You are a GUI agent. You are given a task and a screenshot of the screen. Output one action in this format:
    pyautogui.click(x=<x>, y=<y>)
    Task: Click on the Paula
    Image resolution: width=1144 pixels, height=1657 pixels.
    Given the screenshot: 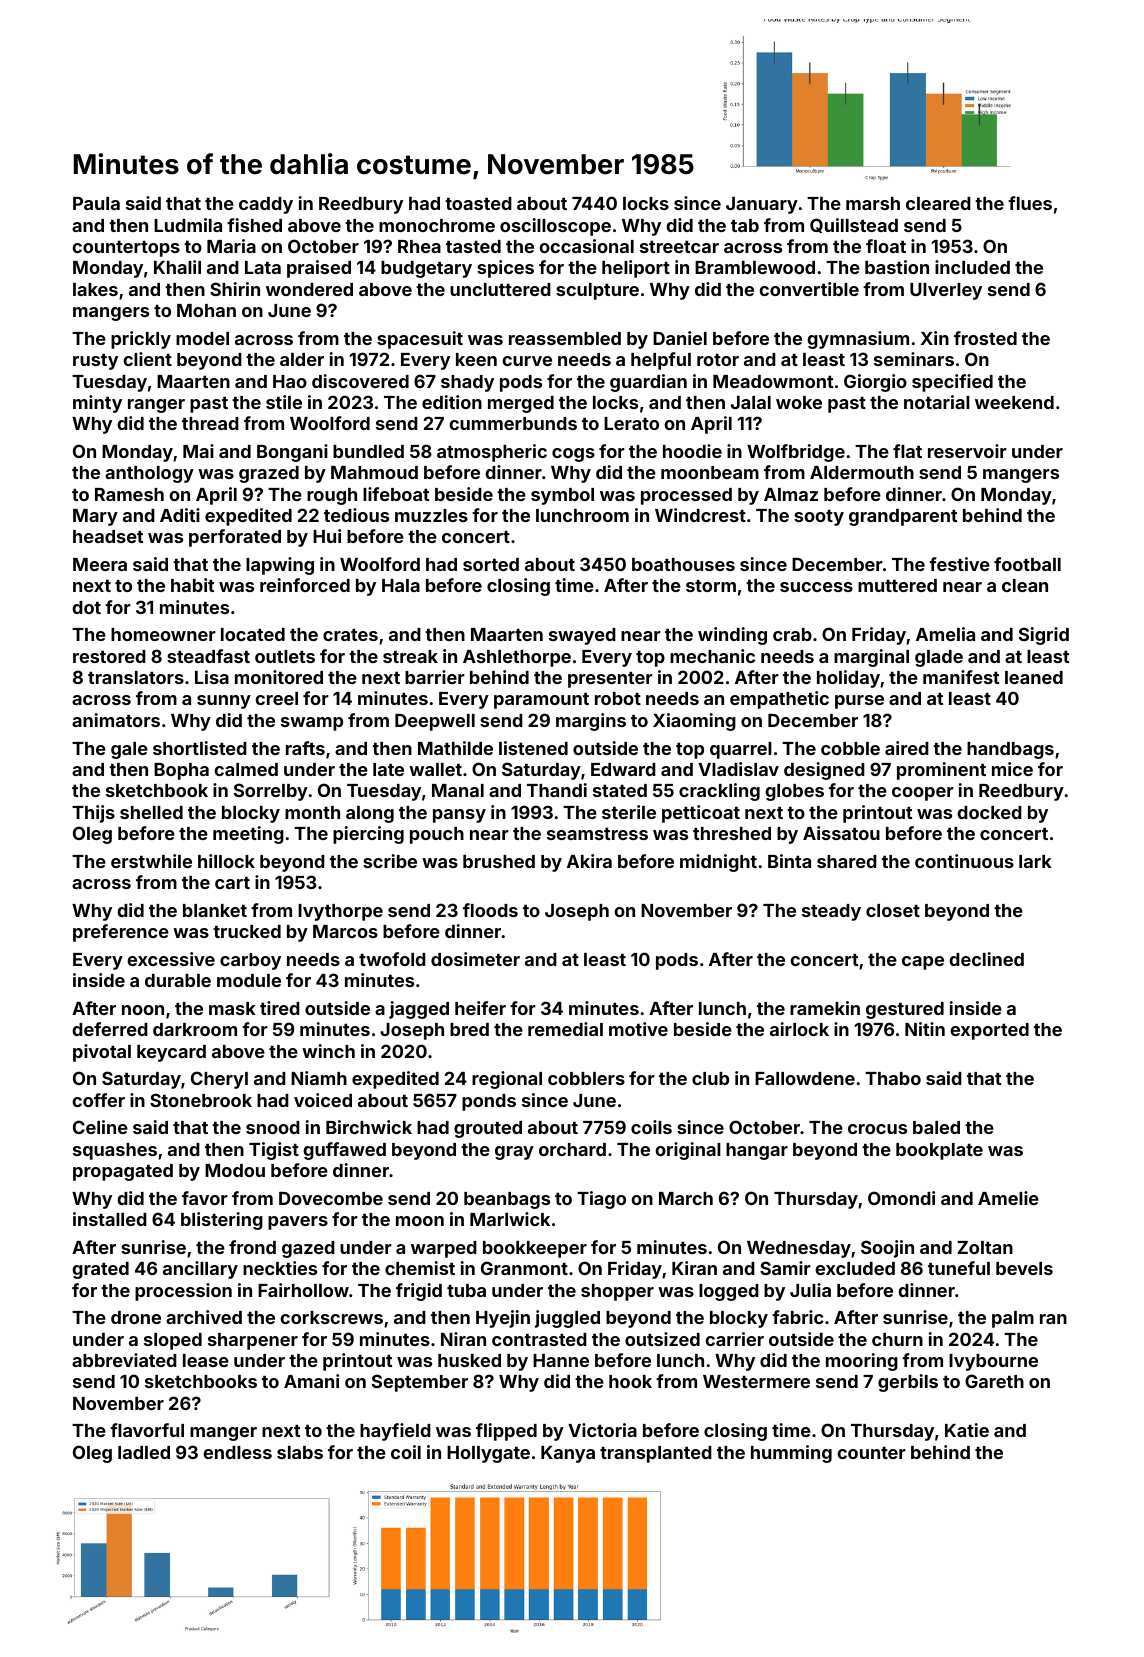 What is the action you would take?
    pyautogui.click(x=96, y=203)
